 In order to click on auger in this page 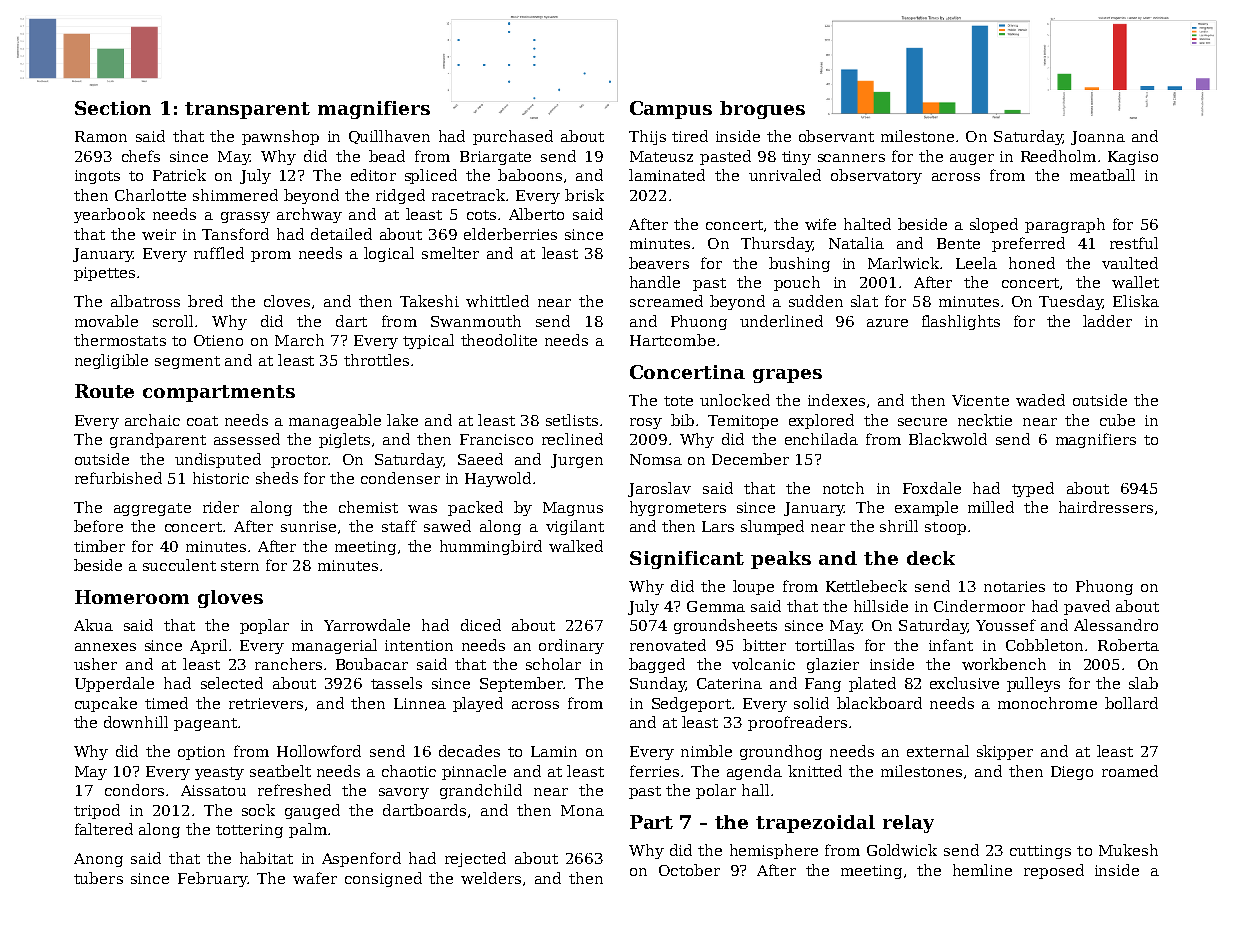, I will do `click(972, 159)`.
